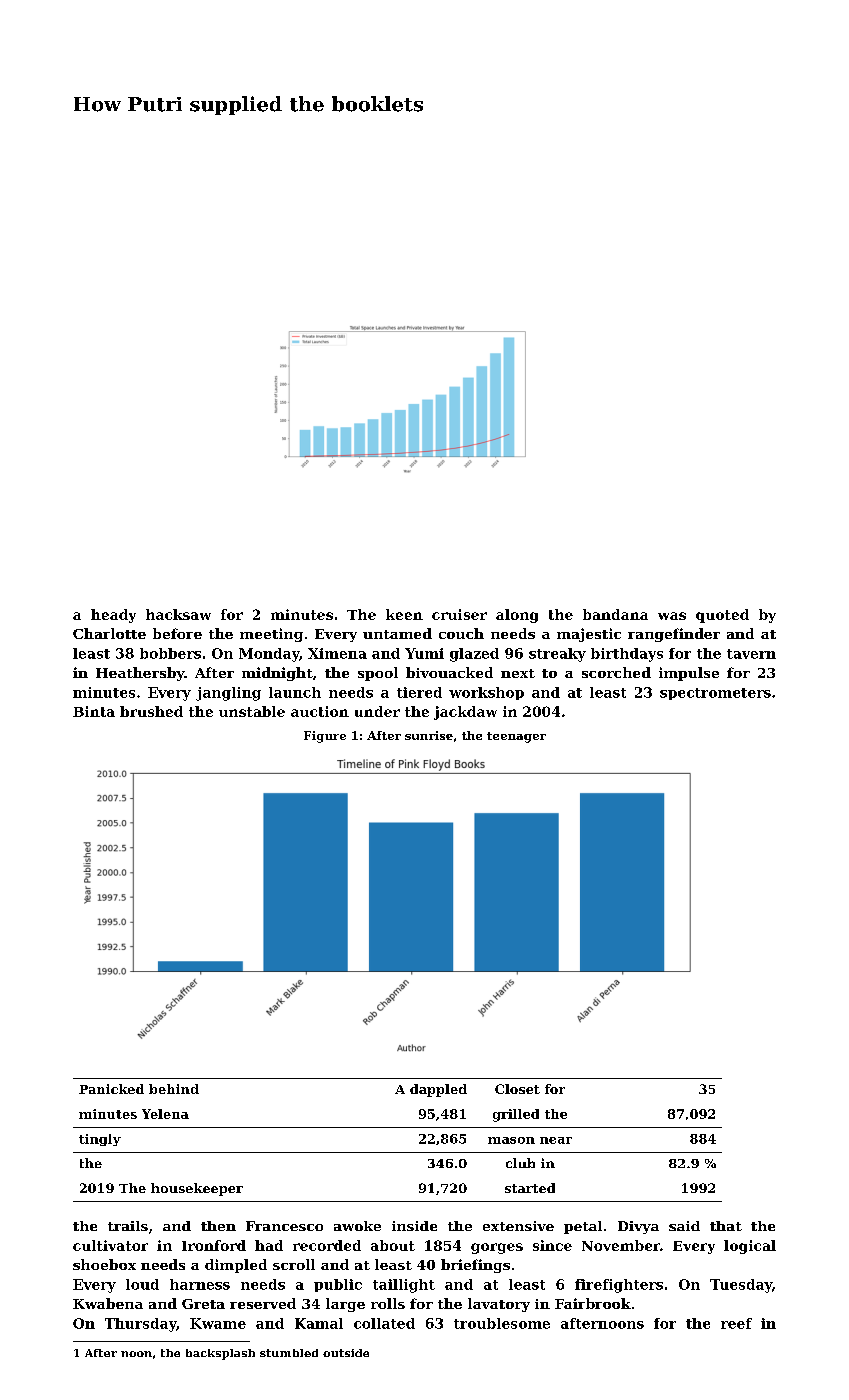 The width and height of the document is (849, 1400). What do you see at coordinates (429, 735) in the document?
I see `sunrise` at bounding box center [429, 735].
